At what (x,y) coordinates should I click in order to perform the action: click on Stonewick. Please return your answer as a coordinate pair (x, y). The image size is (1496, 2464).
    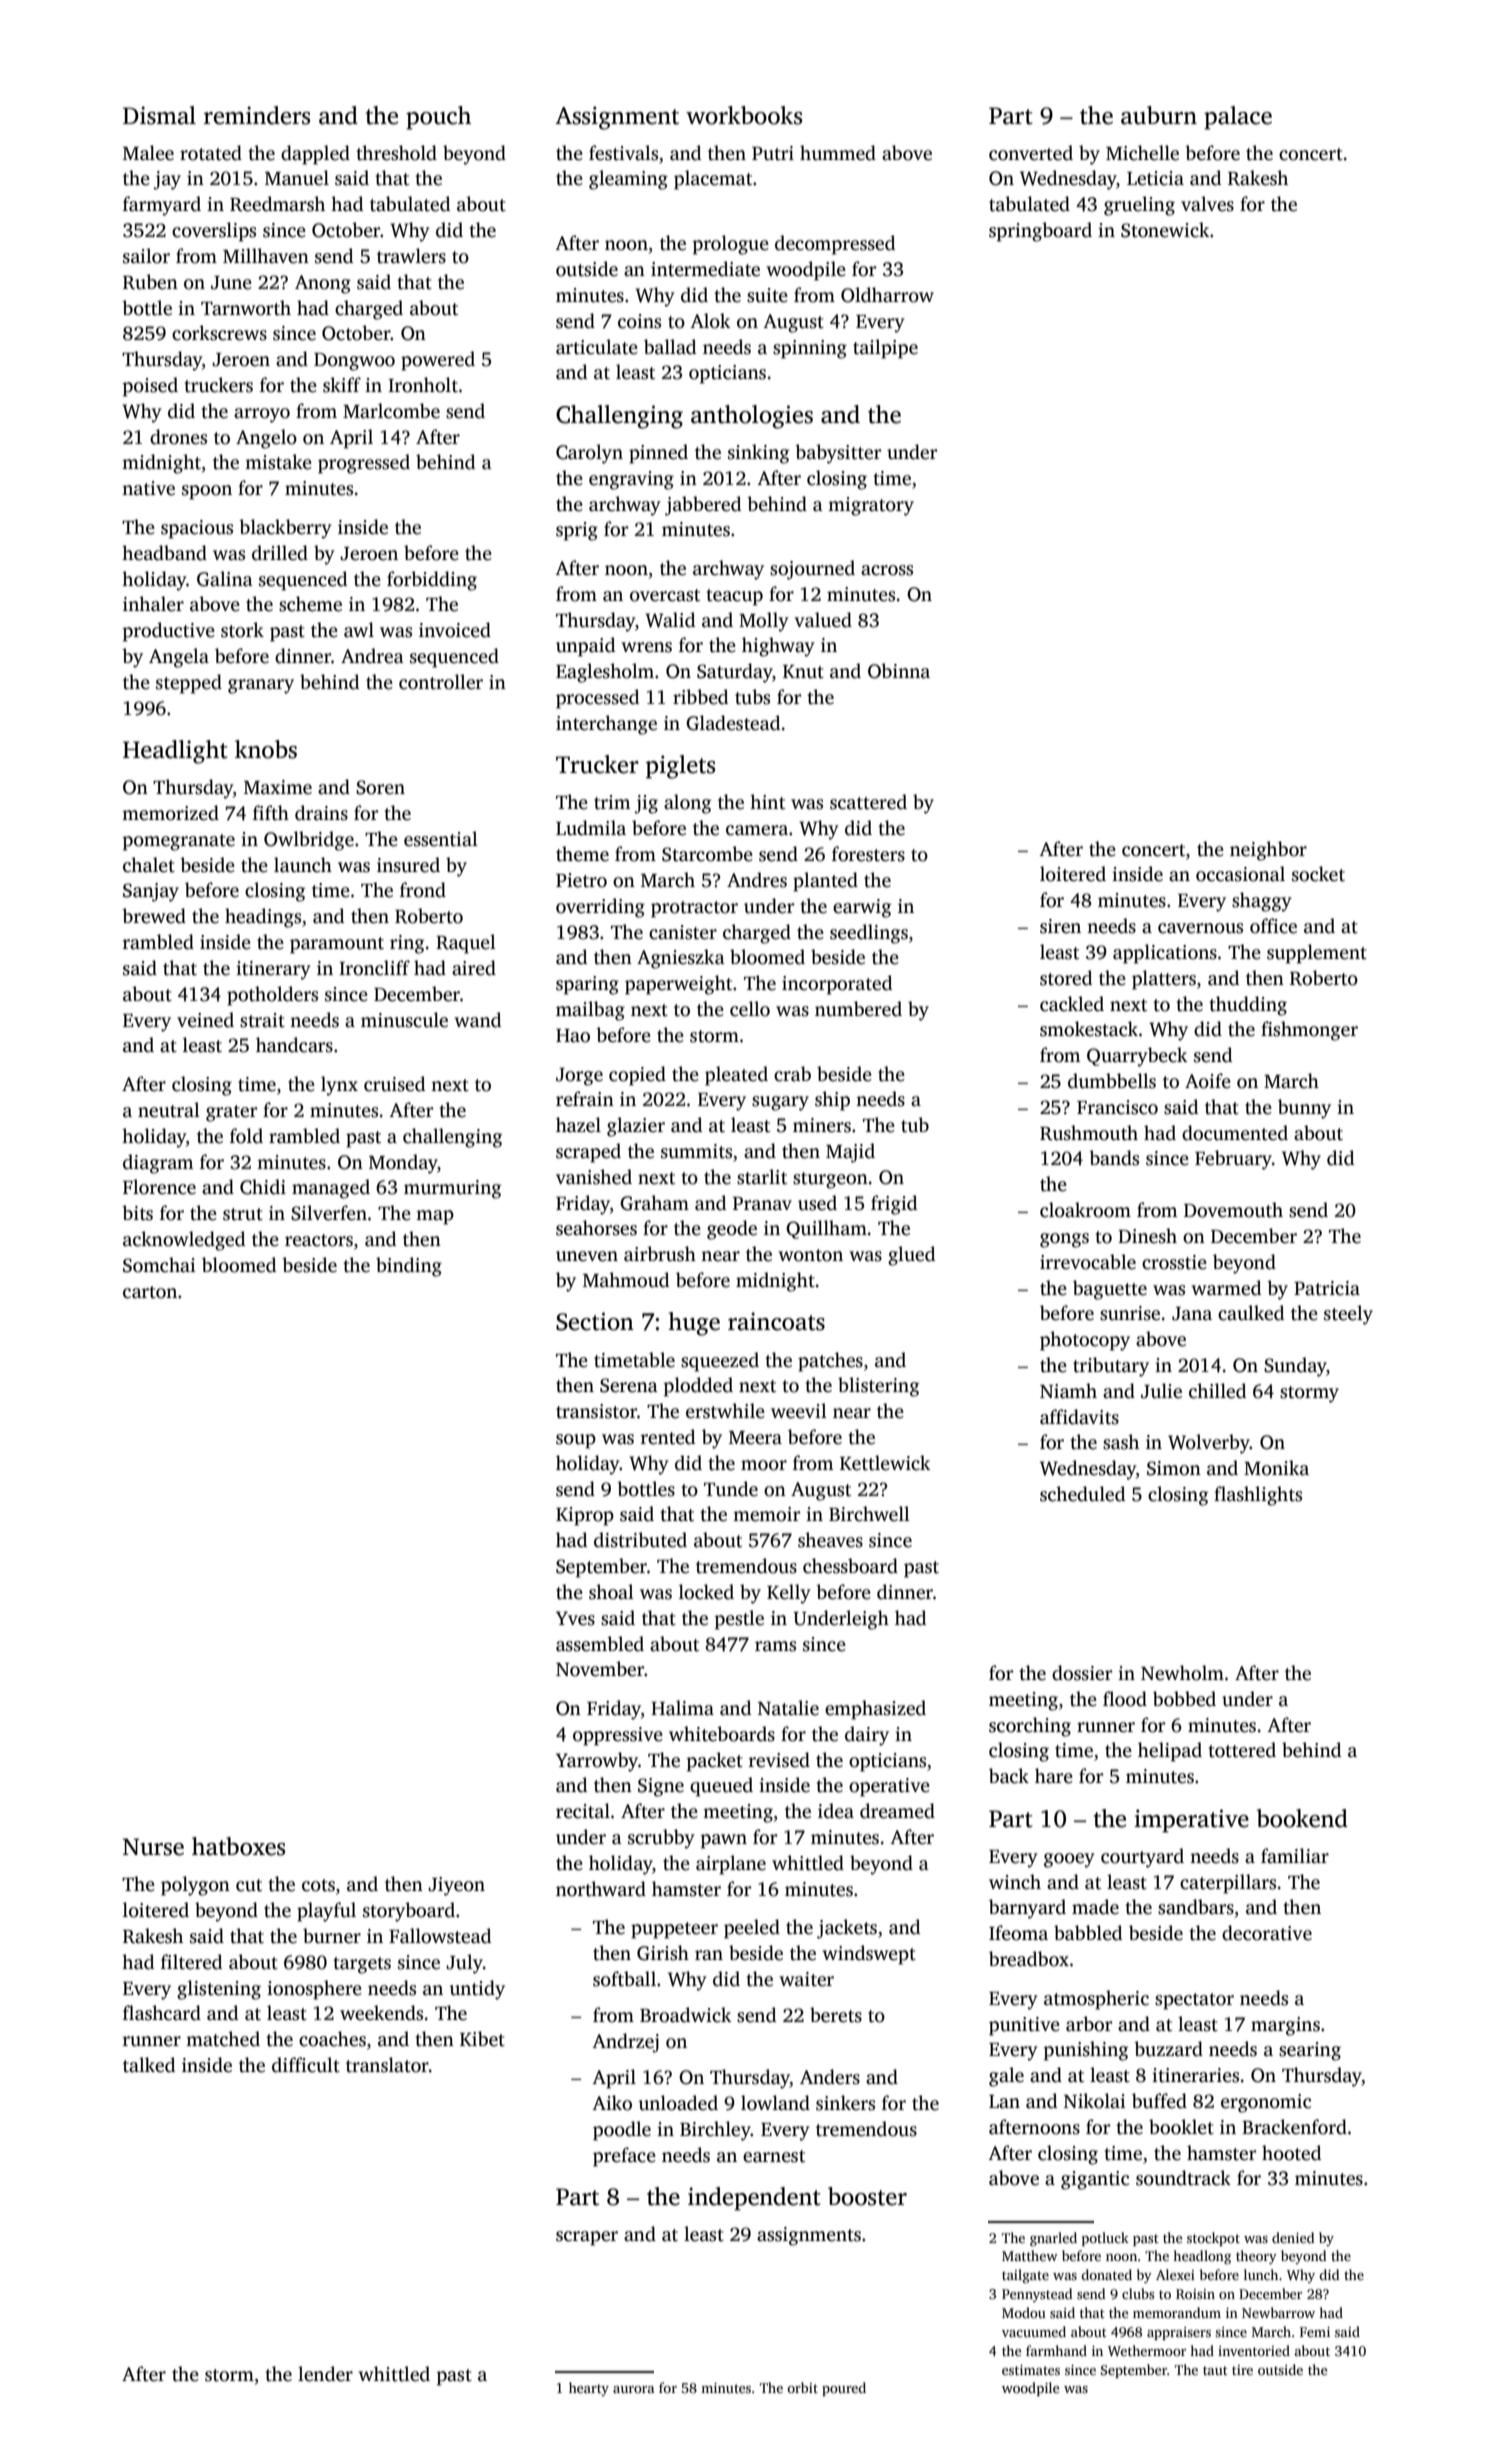
    Looking at the image, I should click on (1165, 230).
